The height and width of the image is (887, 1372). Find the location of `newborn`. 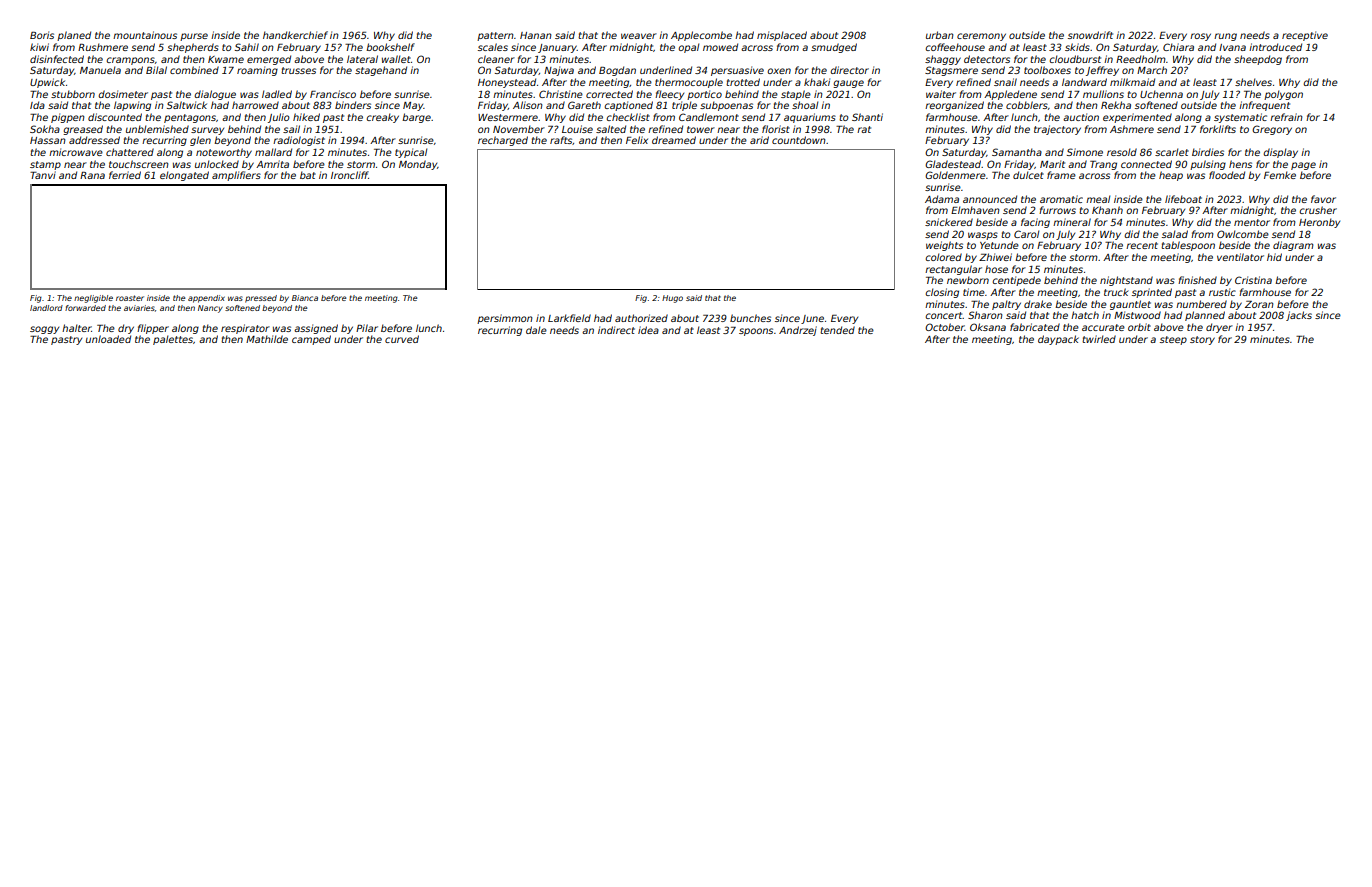

newborn is located at coordinates (968, 280).
